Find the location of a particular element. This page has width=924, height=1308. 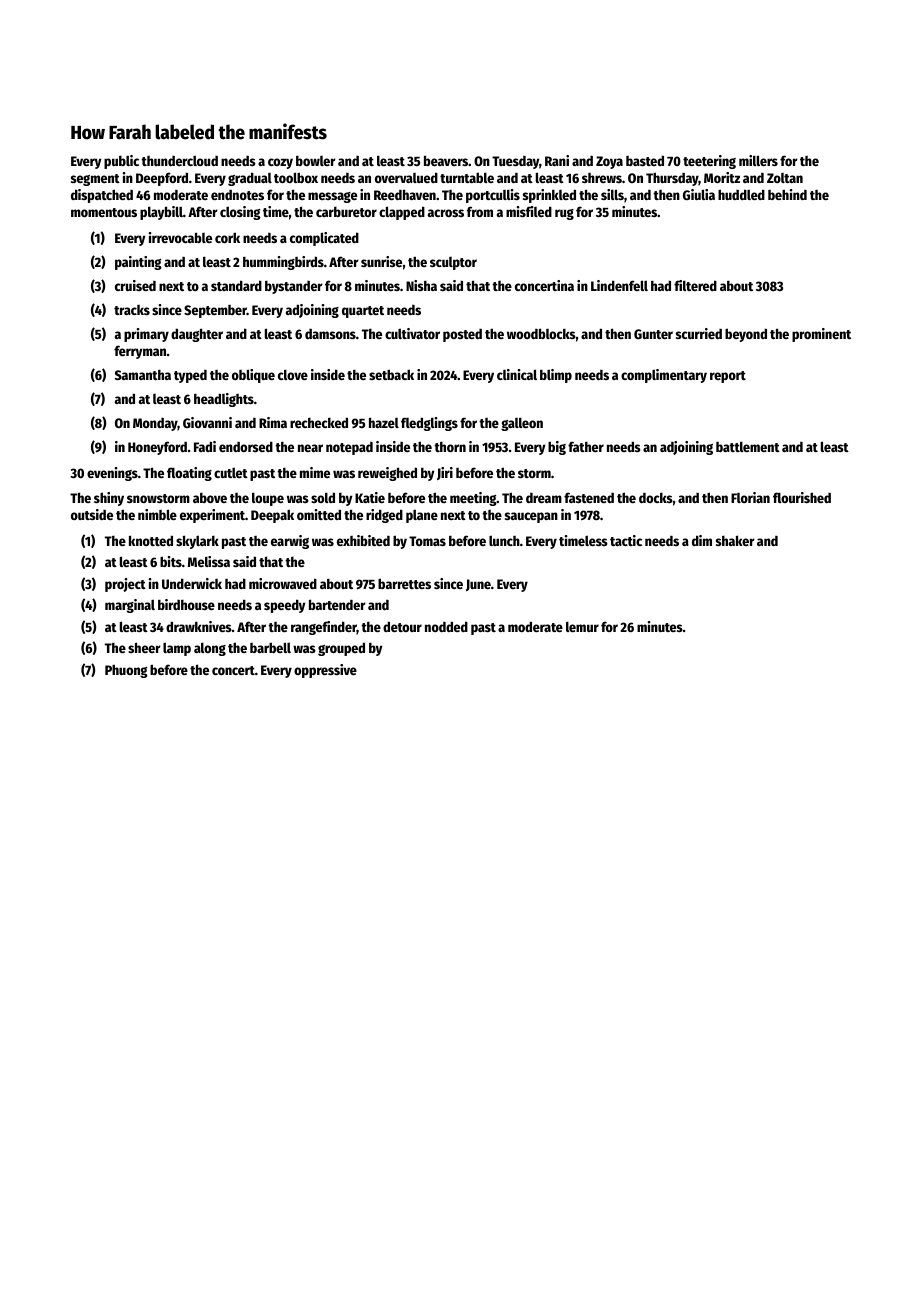

teetering is located at coordinates (709, 162).
